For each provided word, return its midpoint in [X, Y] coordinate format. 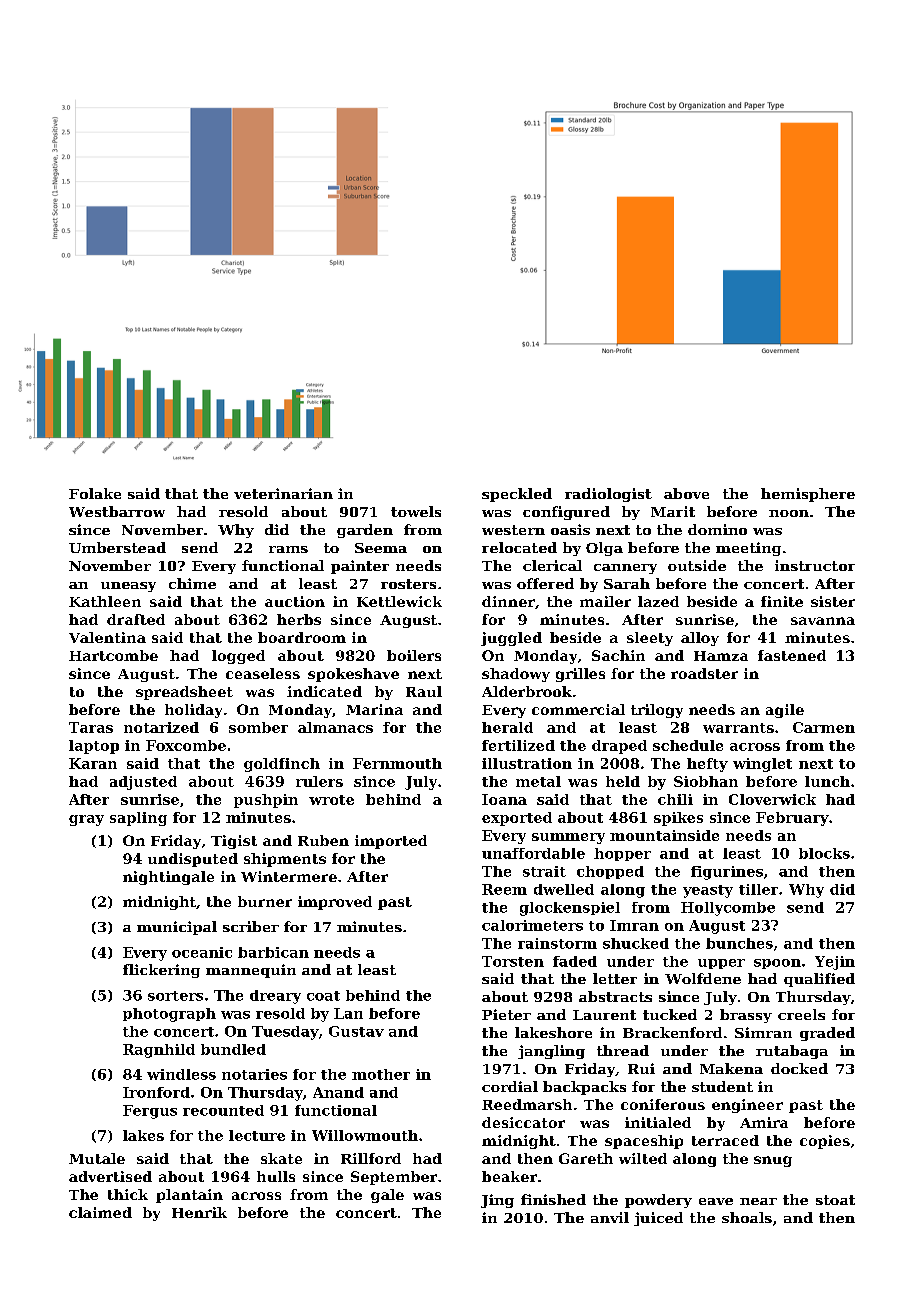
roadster [704, 673]
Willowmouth [365, 1135]
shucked [636, 943]
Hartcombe [113, 655]
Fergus [150, 1112]
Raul [424, 691]
